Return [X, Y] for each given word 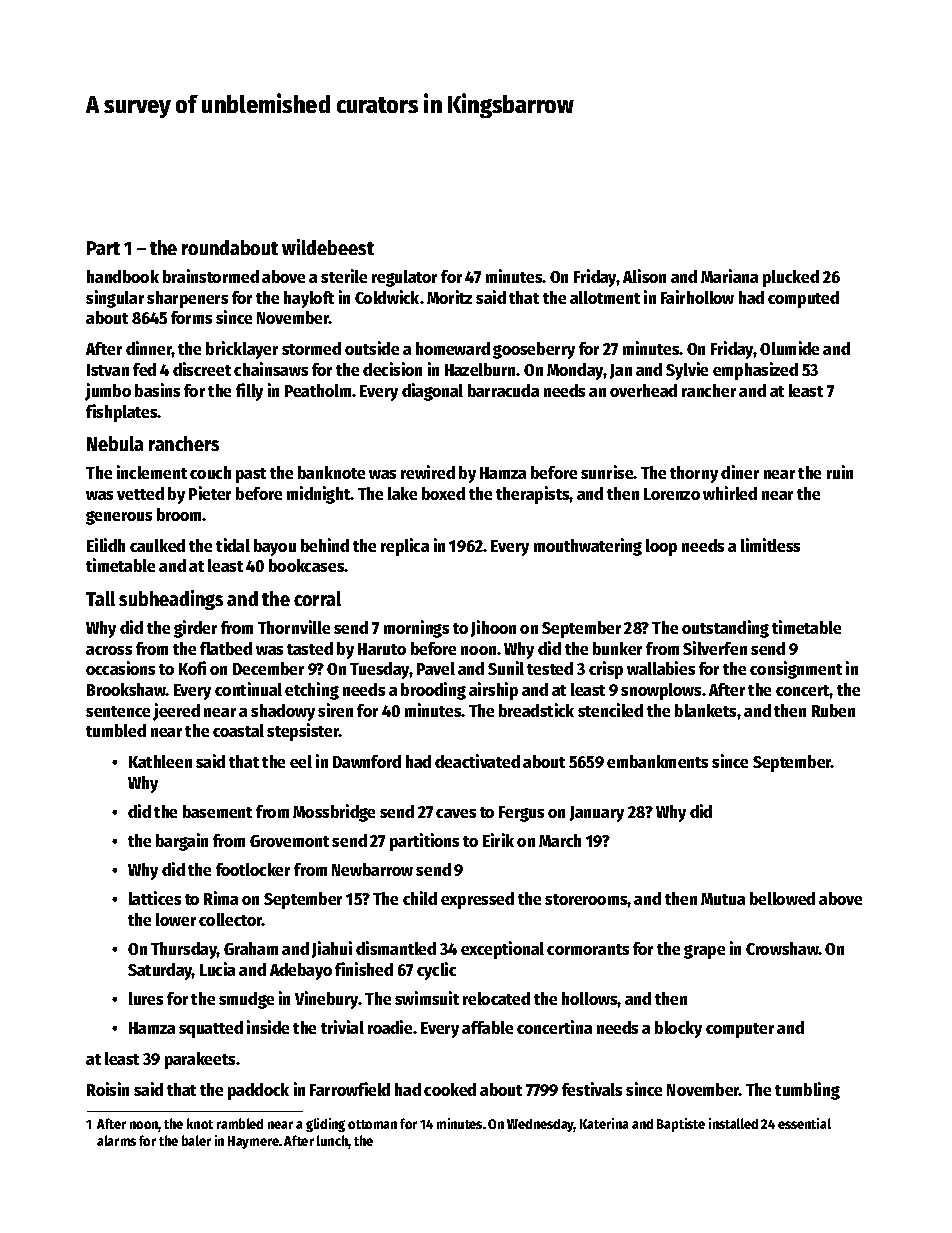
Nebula [115, 443]
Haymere [253, 1142]
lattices [155, 898]
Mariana [729, 276]
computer [740, 1030]
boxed [443, 493]
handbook [123, 276]
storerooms [586, 899]
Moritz [449, 297]
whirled [730, 493]
